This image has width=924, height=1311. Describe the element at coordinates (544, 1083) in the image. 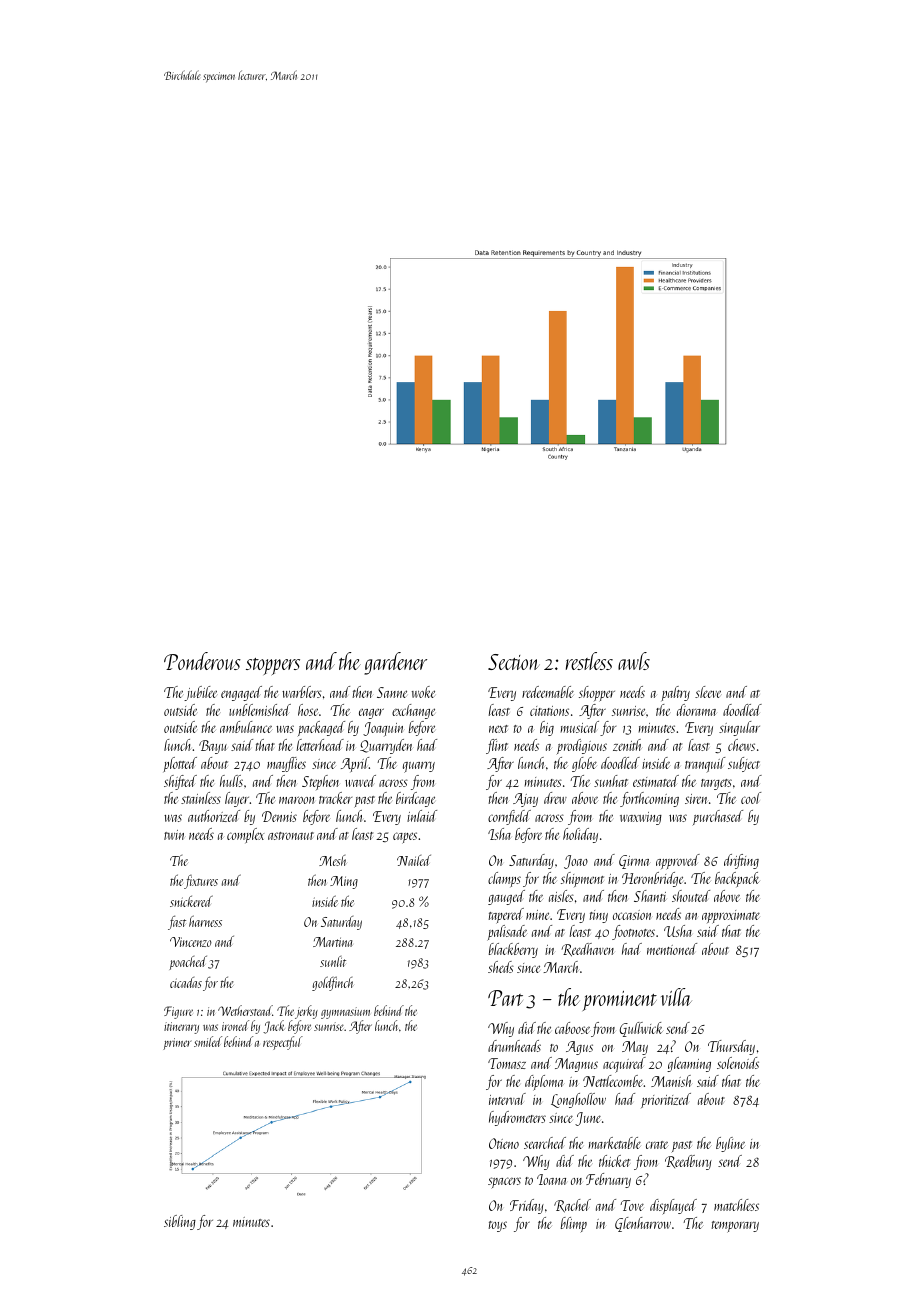

I see `diploma` at that location.
